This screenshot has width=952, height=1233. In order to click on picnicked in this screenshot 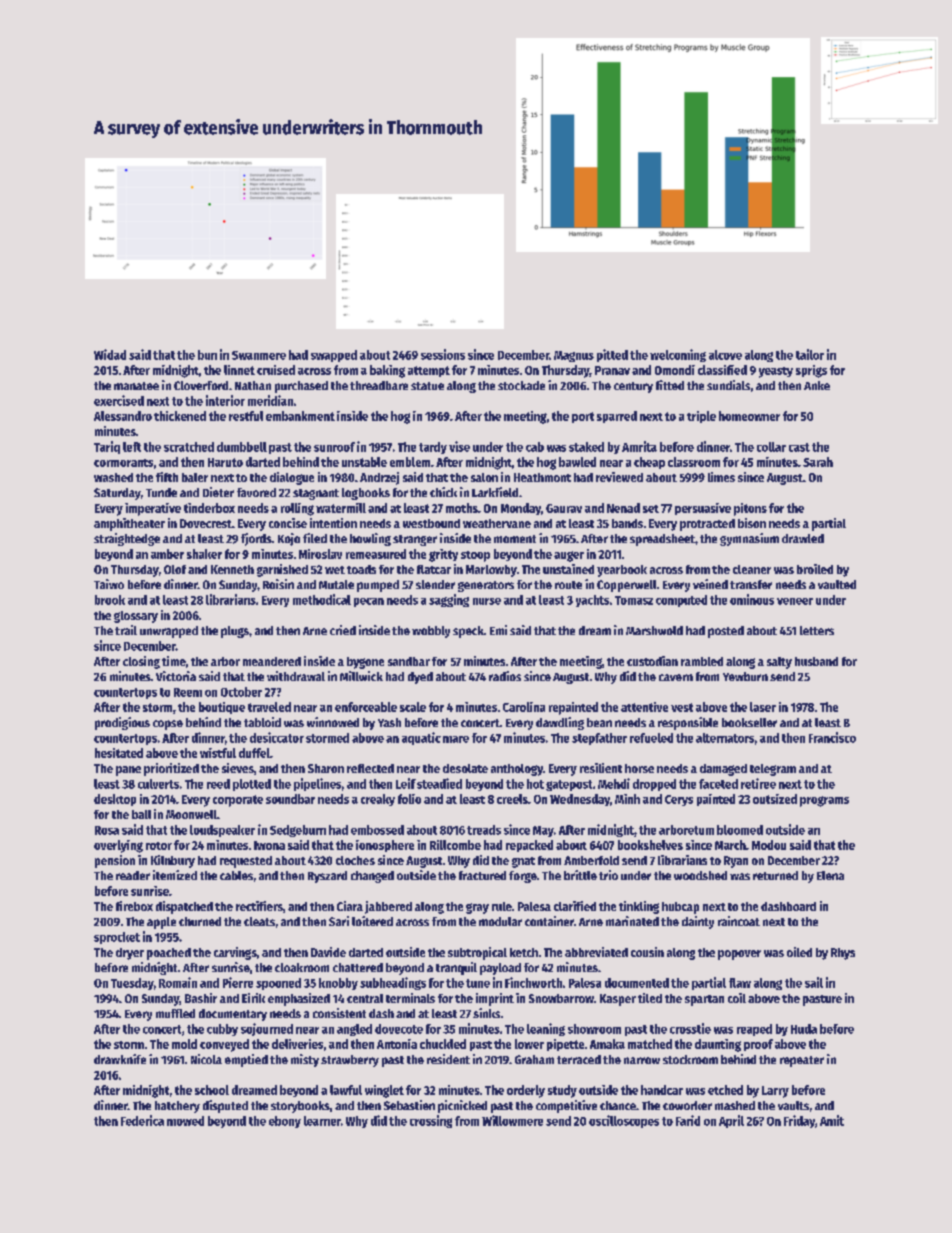, I will do `click(462, 1106)`.
